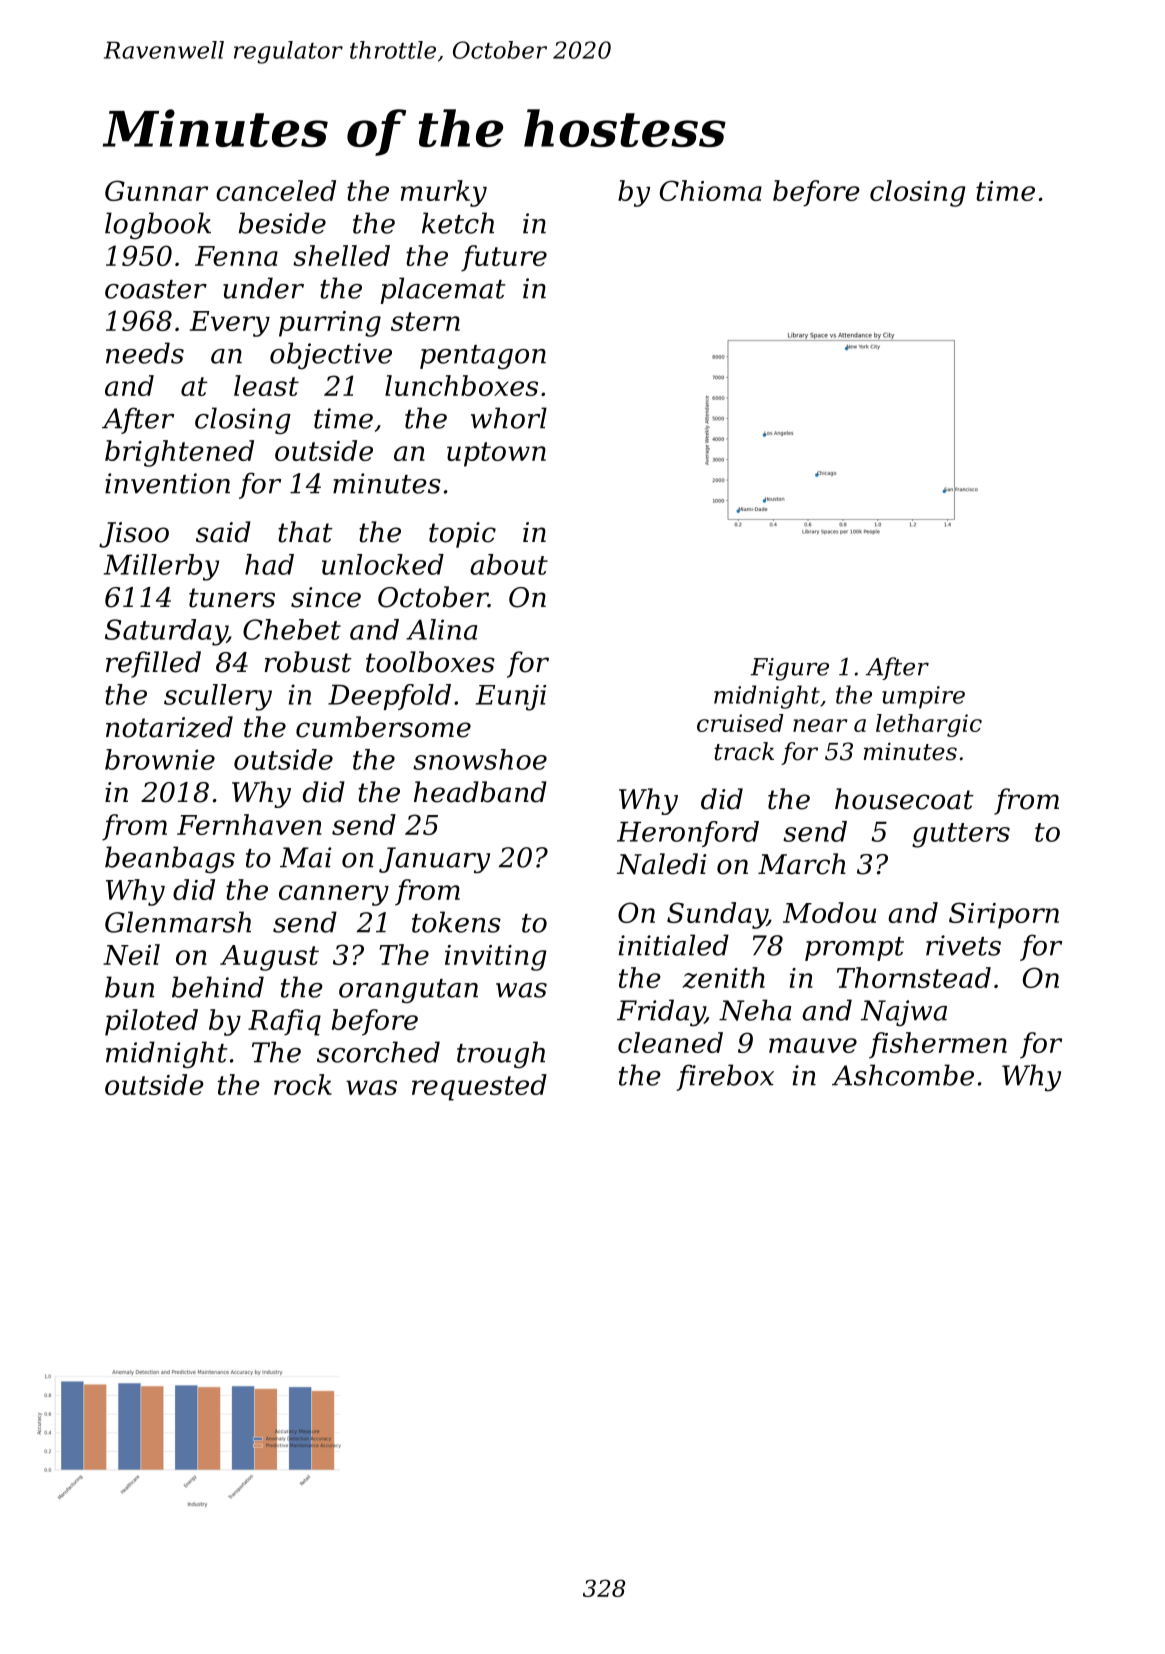  Describe the element at coordinates (303, 1084) in the screenshot. I see `rock` at that location.
